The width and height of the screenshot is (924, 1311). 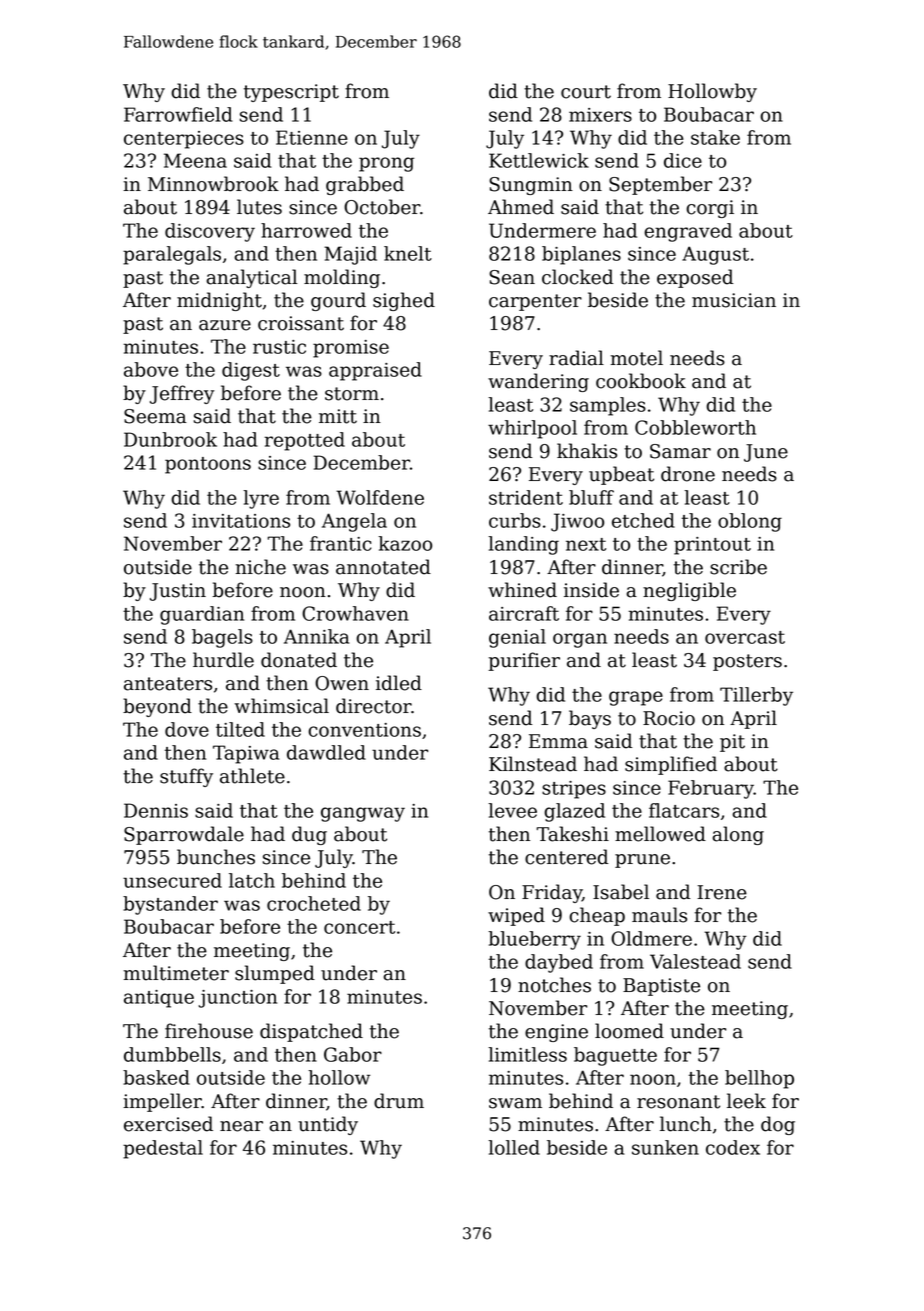 What do you see at coordinates (766, 453) in the screenshot?
I see `June` at bounding box center [766, 453].
